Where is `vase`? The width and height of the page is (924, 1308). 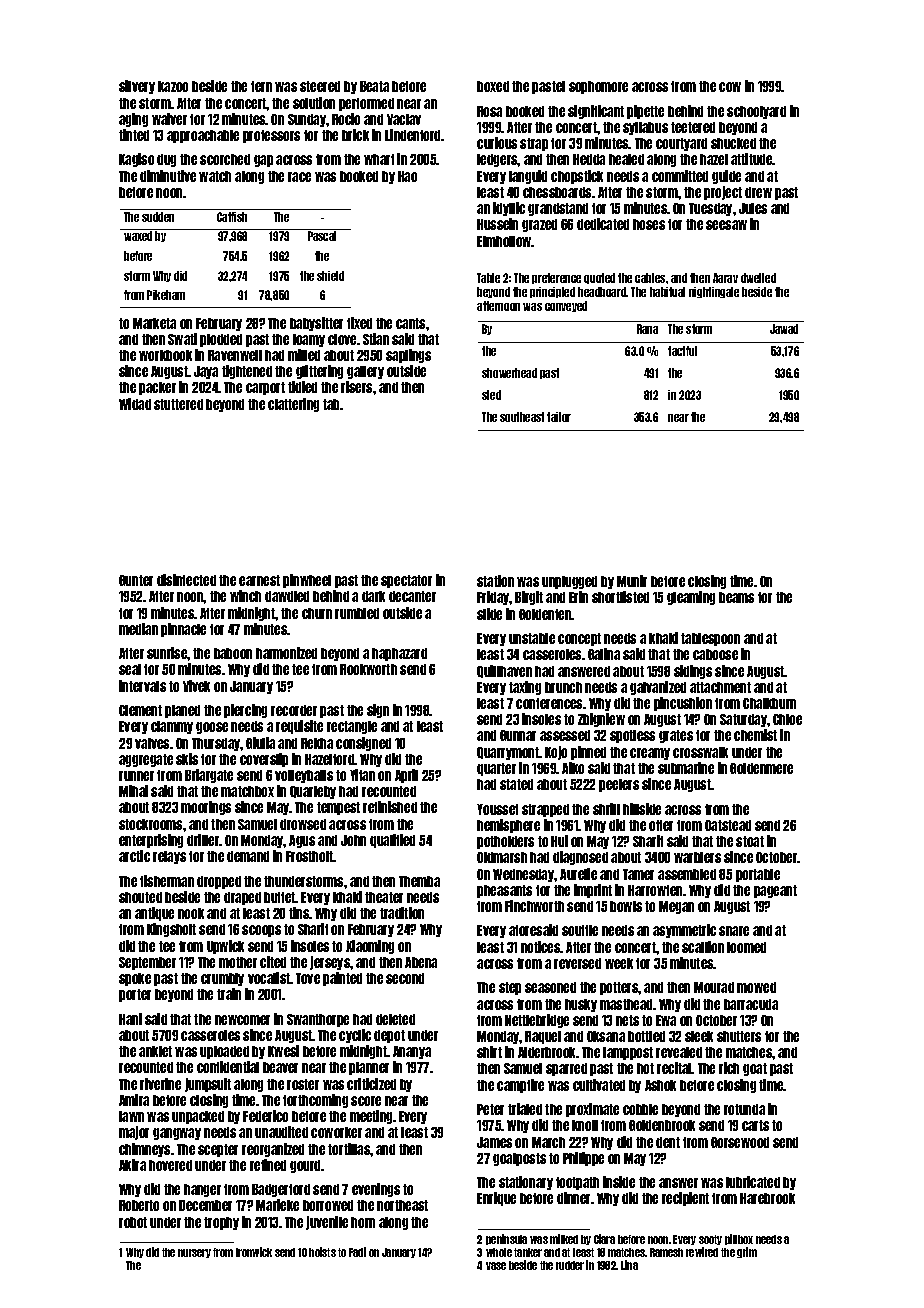 vase is located at coordinates (496, 1266).
